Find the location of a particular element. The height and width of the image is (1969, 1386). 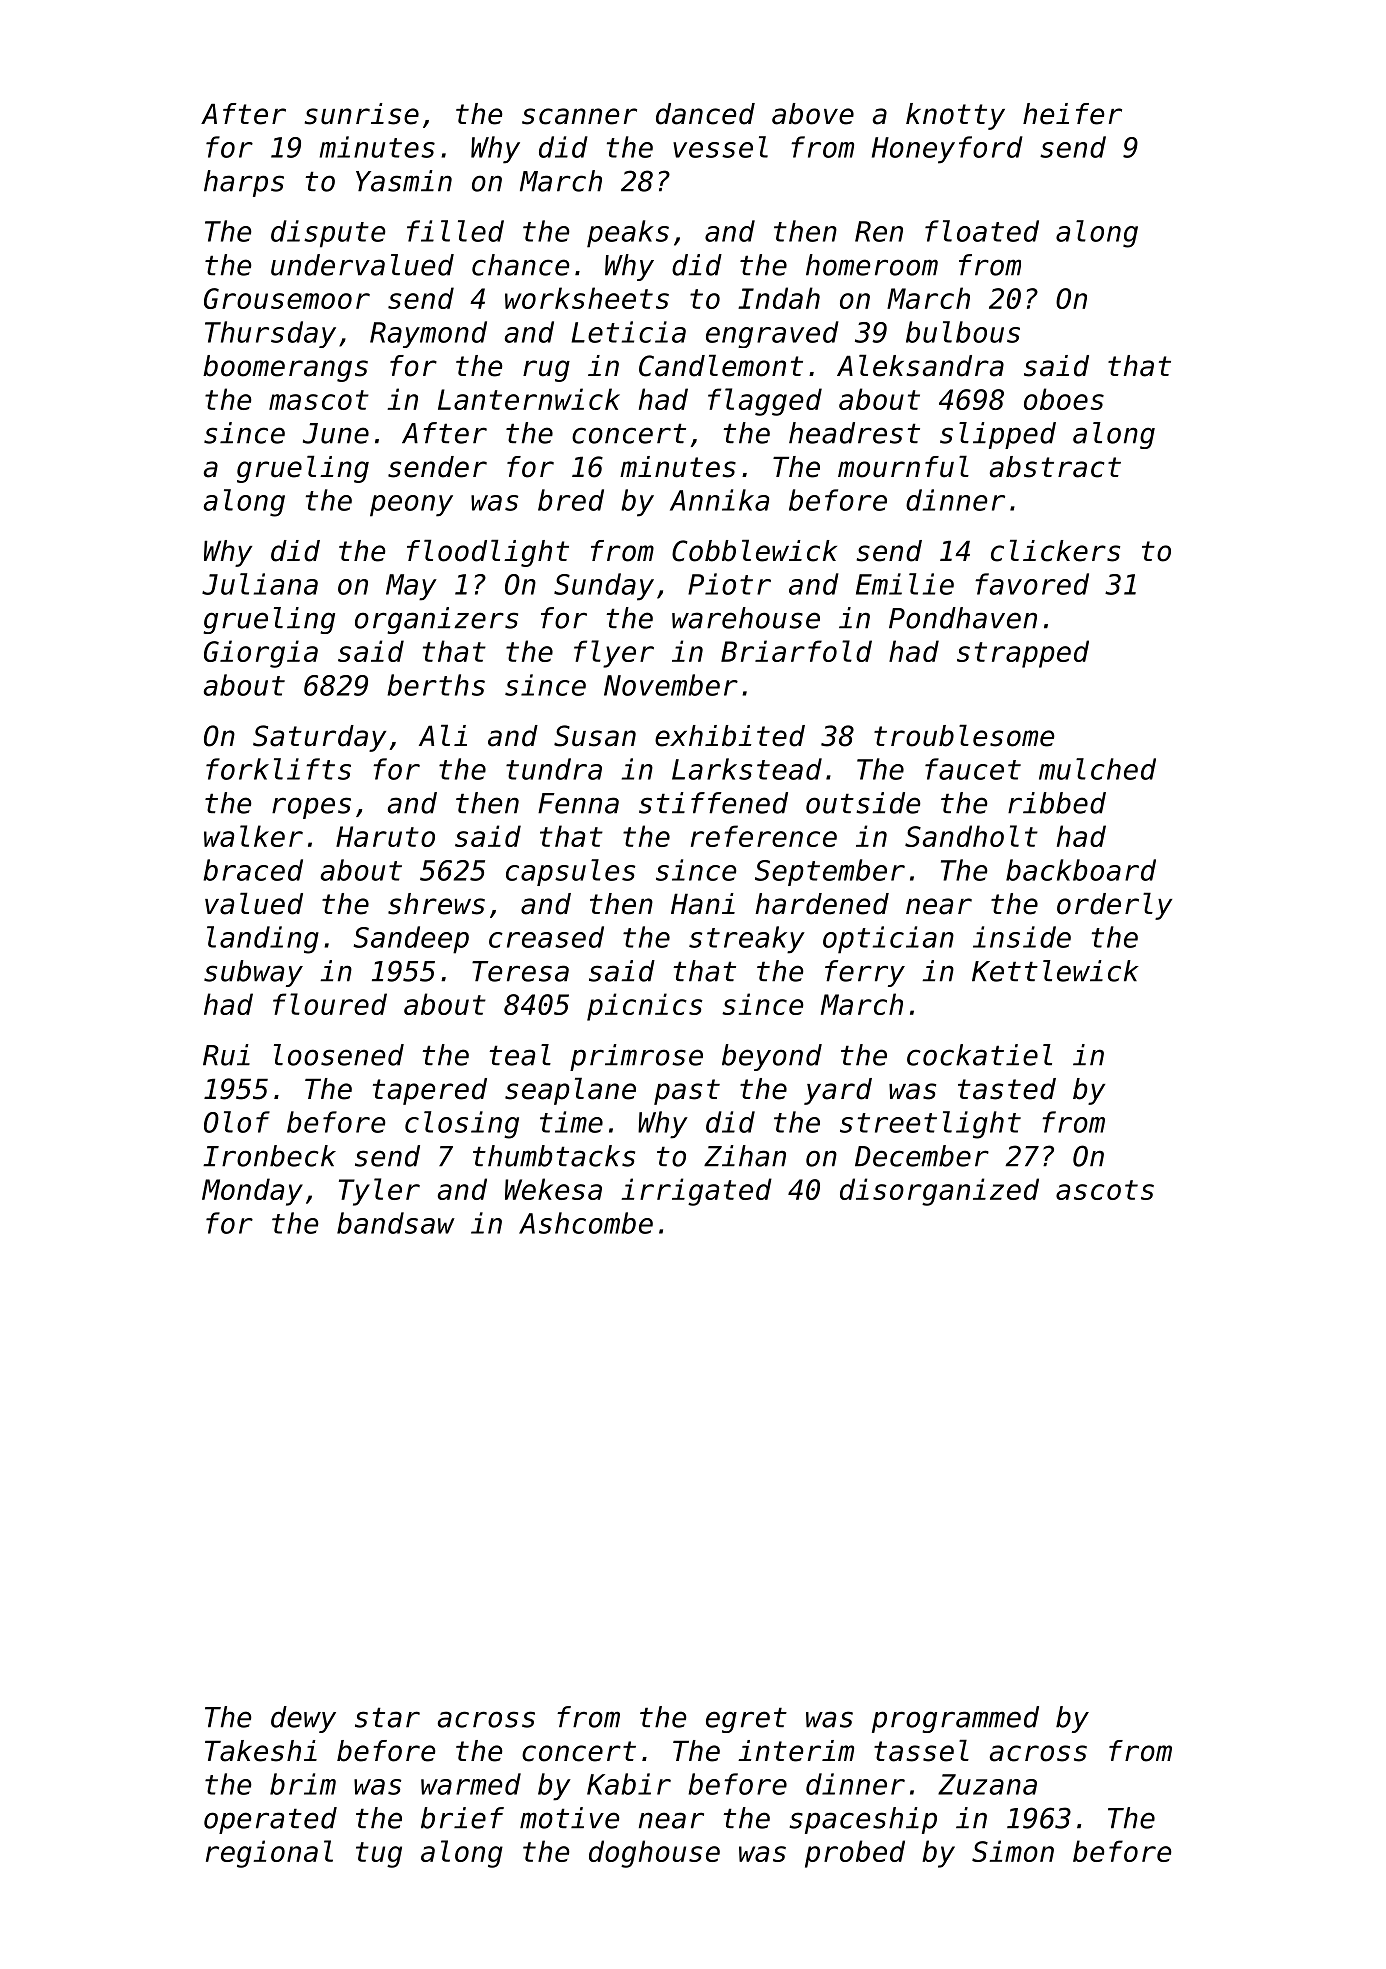

Simon is located at coordinates (1013, 1851).
